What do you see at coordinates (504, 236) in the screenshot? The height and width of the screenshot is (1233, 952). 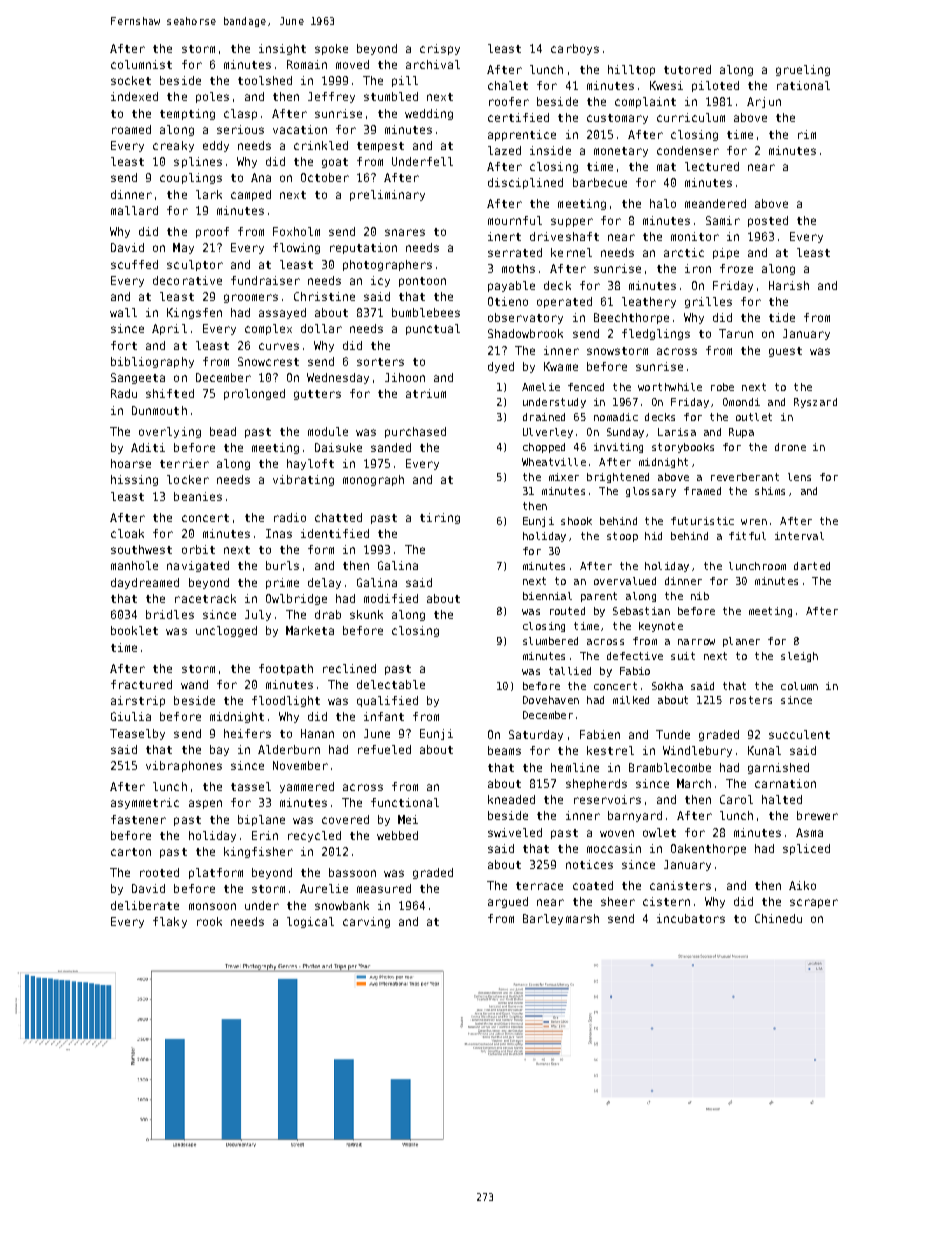 I see `inert` at bounding box center [504, 236].
